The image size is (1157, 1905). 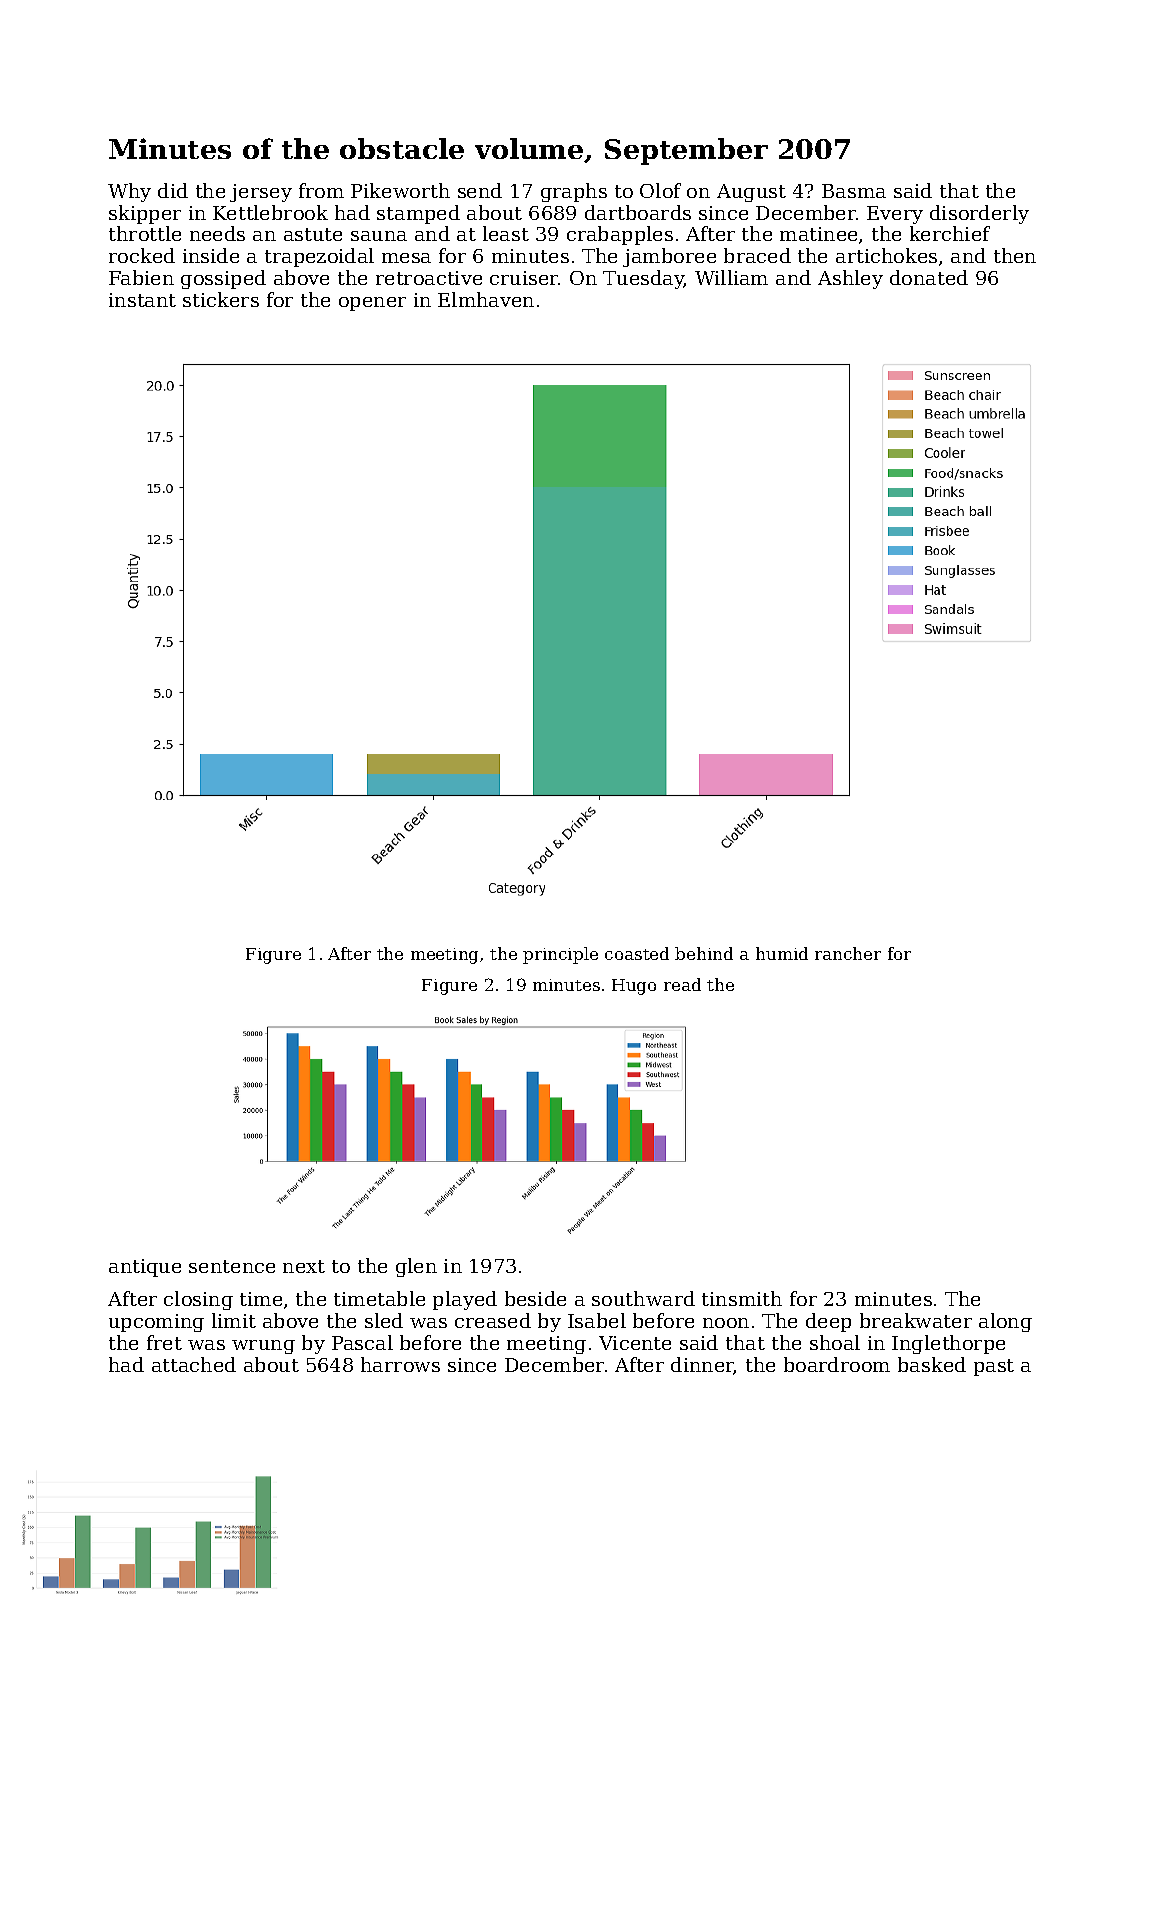 I want to click on coasted, so click(x=637, y=953).
